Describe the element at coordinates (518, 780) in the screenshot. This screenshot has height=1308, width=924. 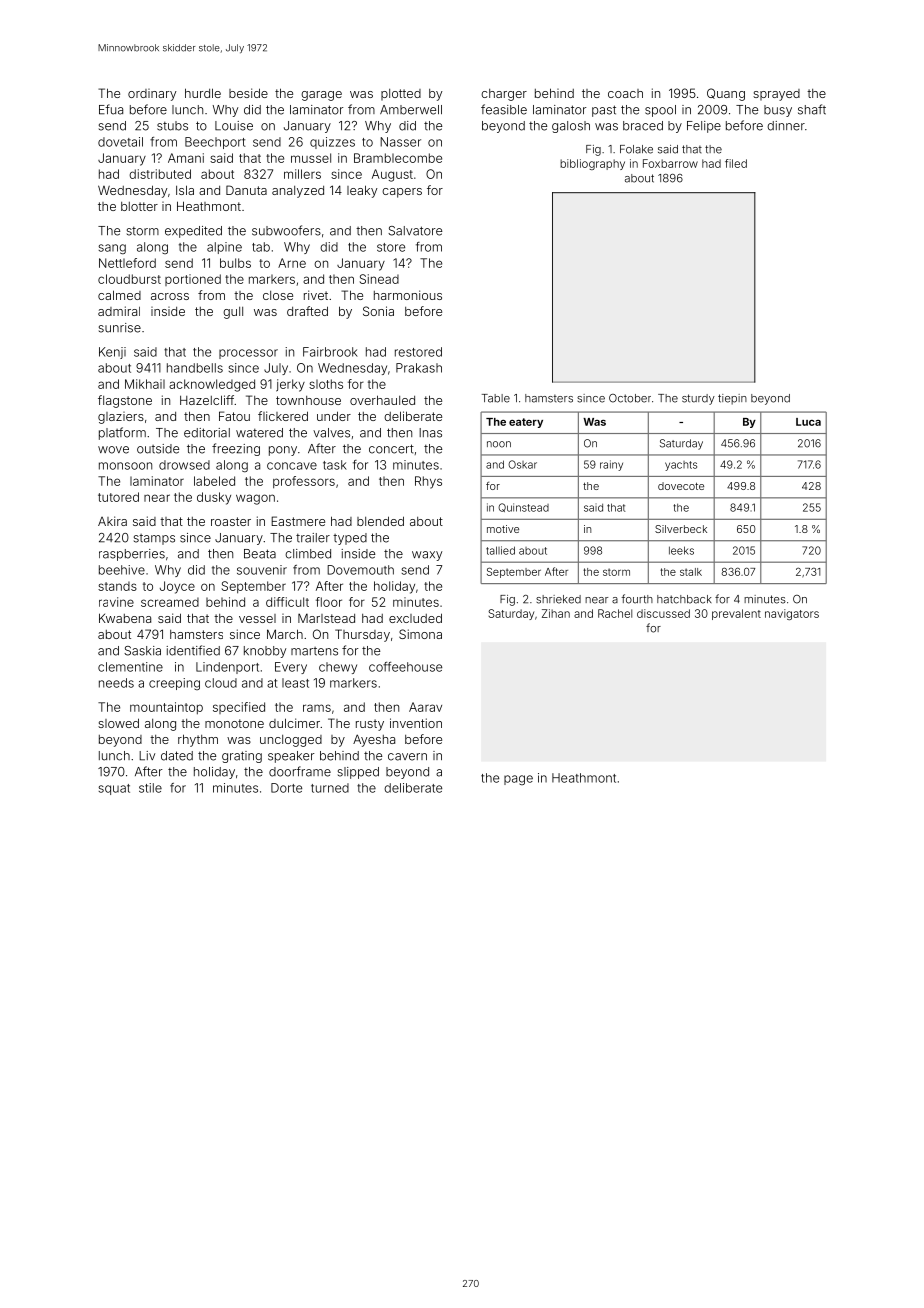
I see `page` at that location.
